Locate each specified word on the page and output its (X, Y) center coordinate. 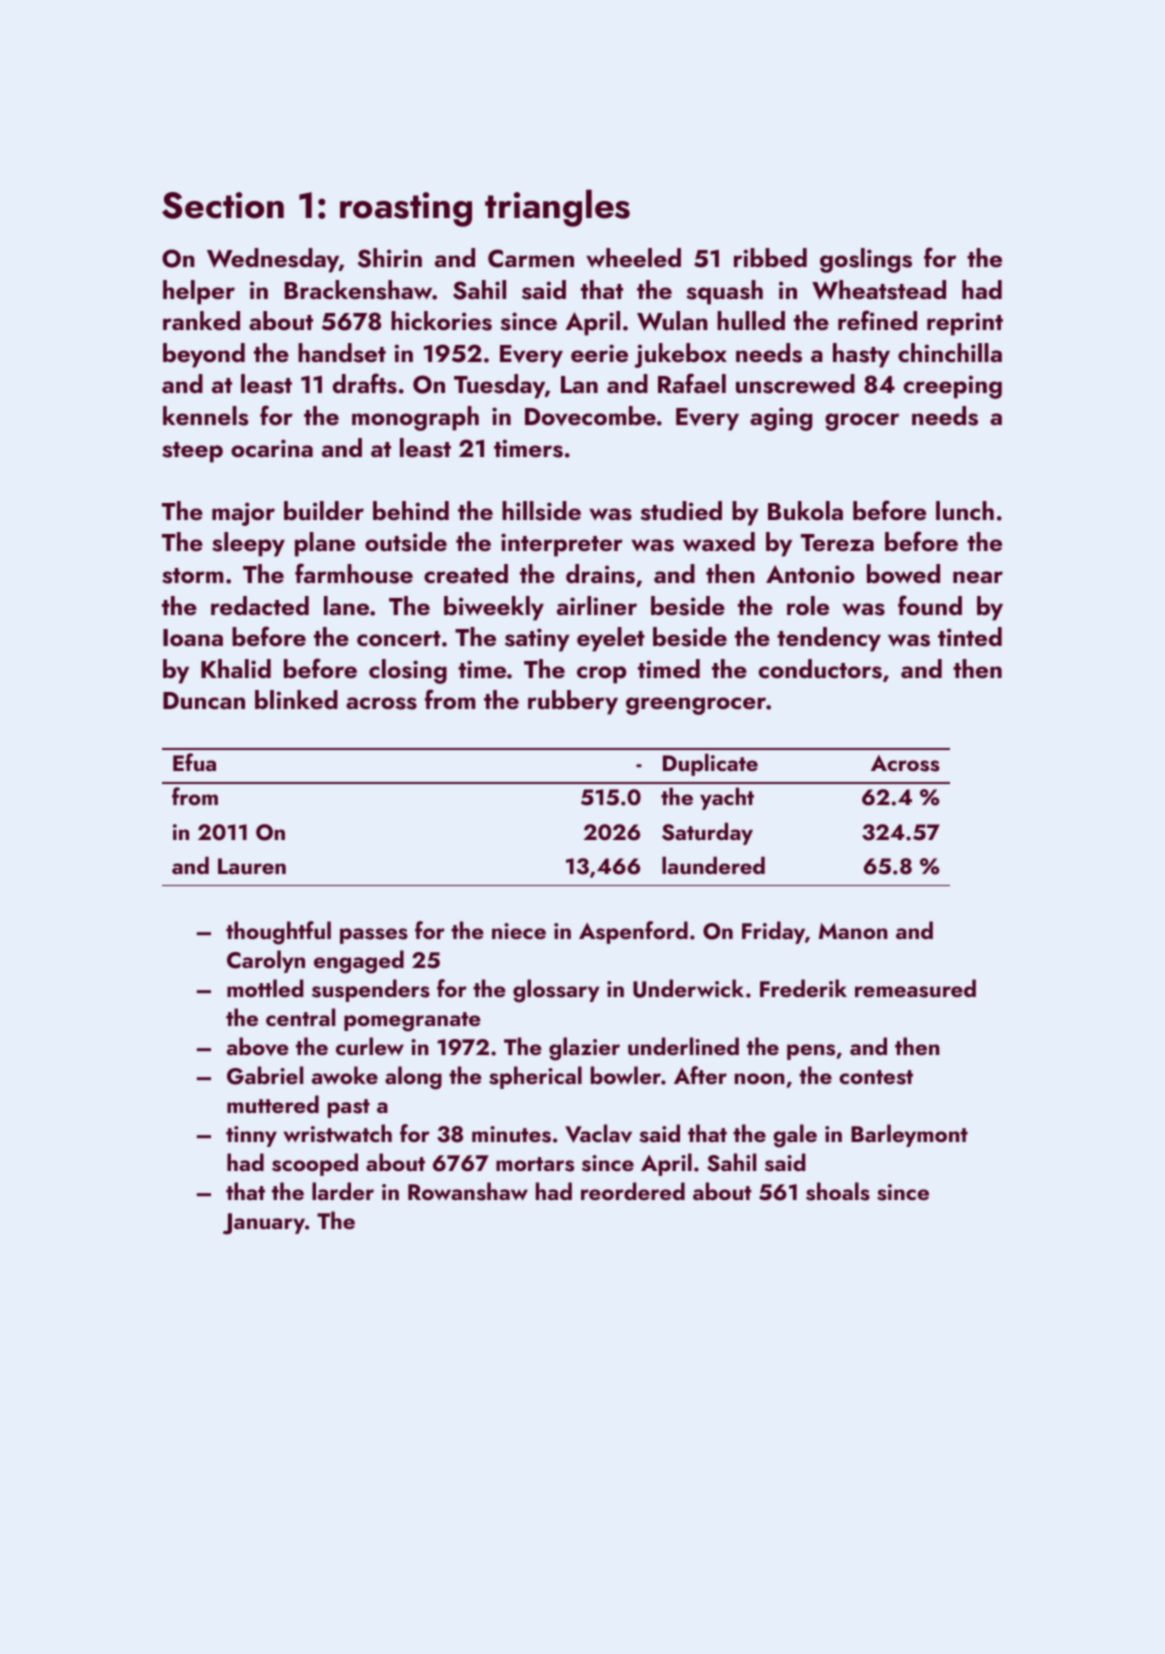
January (264, 1224)
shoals (838, 1191)
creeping (952, 387)
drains (600, 574)
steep (192, 452)
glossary (556, 991)
